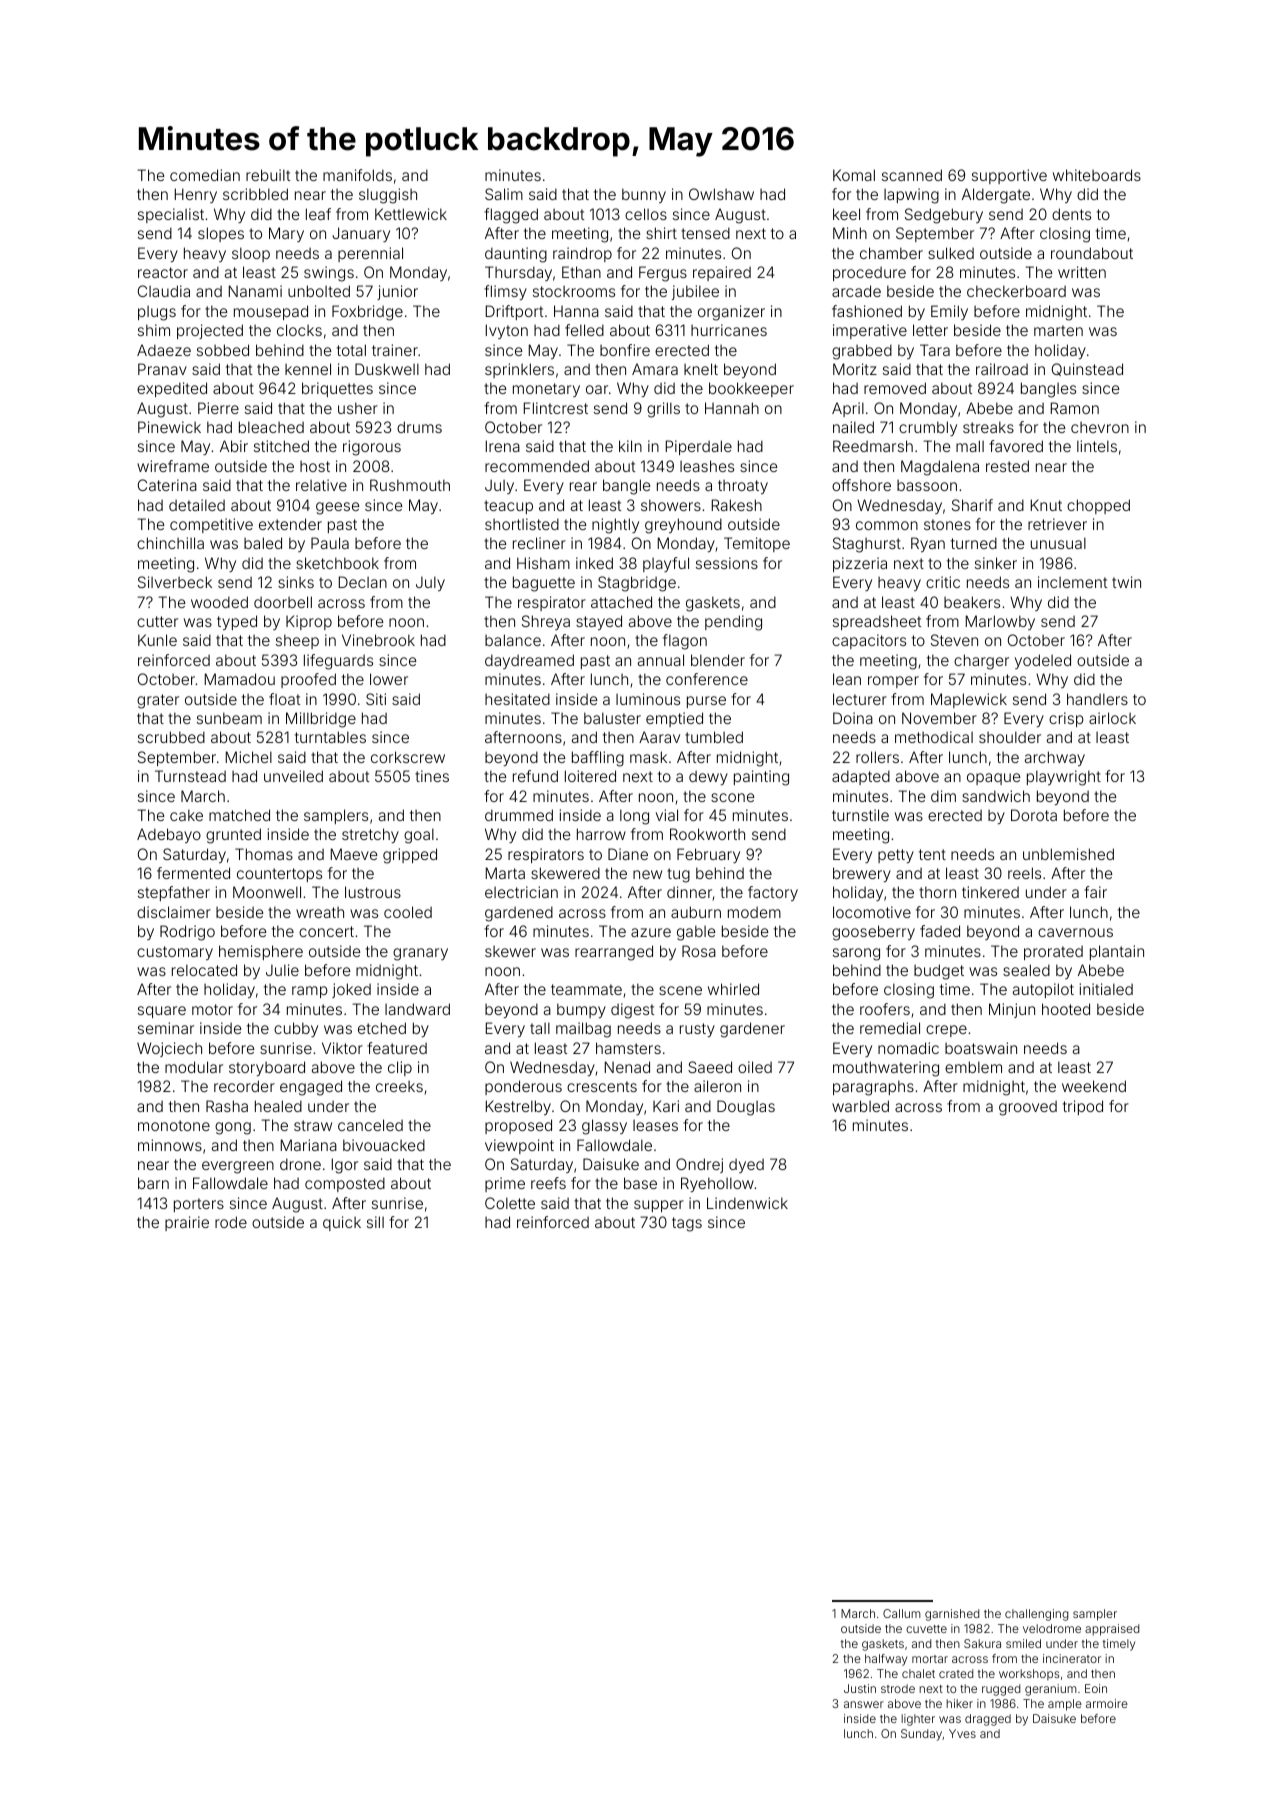 The height and width of the screenshot is (1816, 1284). What do you see at coordinates (251, 254) in the screenshot?
I see `sloop` at bounding box center [251, 254].
